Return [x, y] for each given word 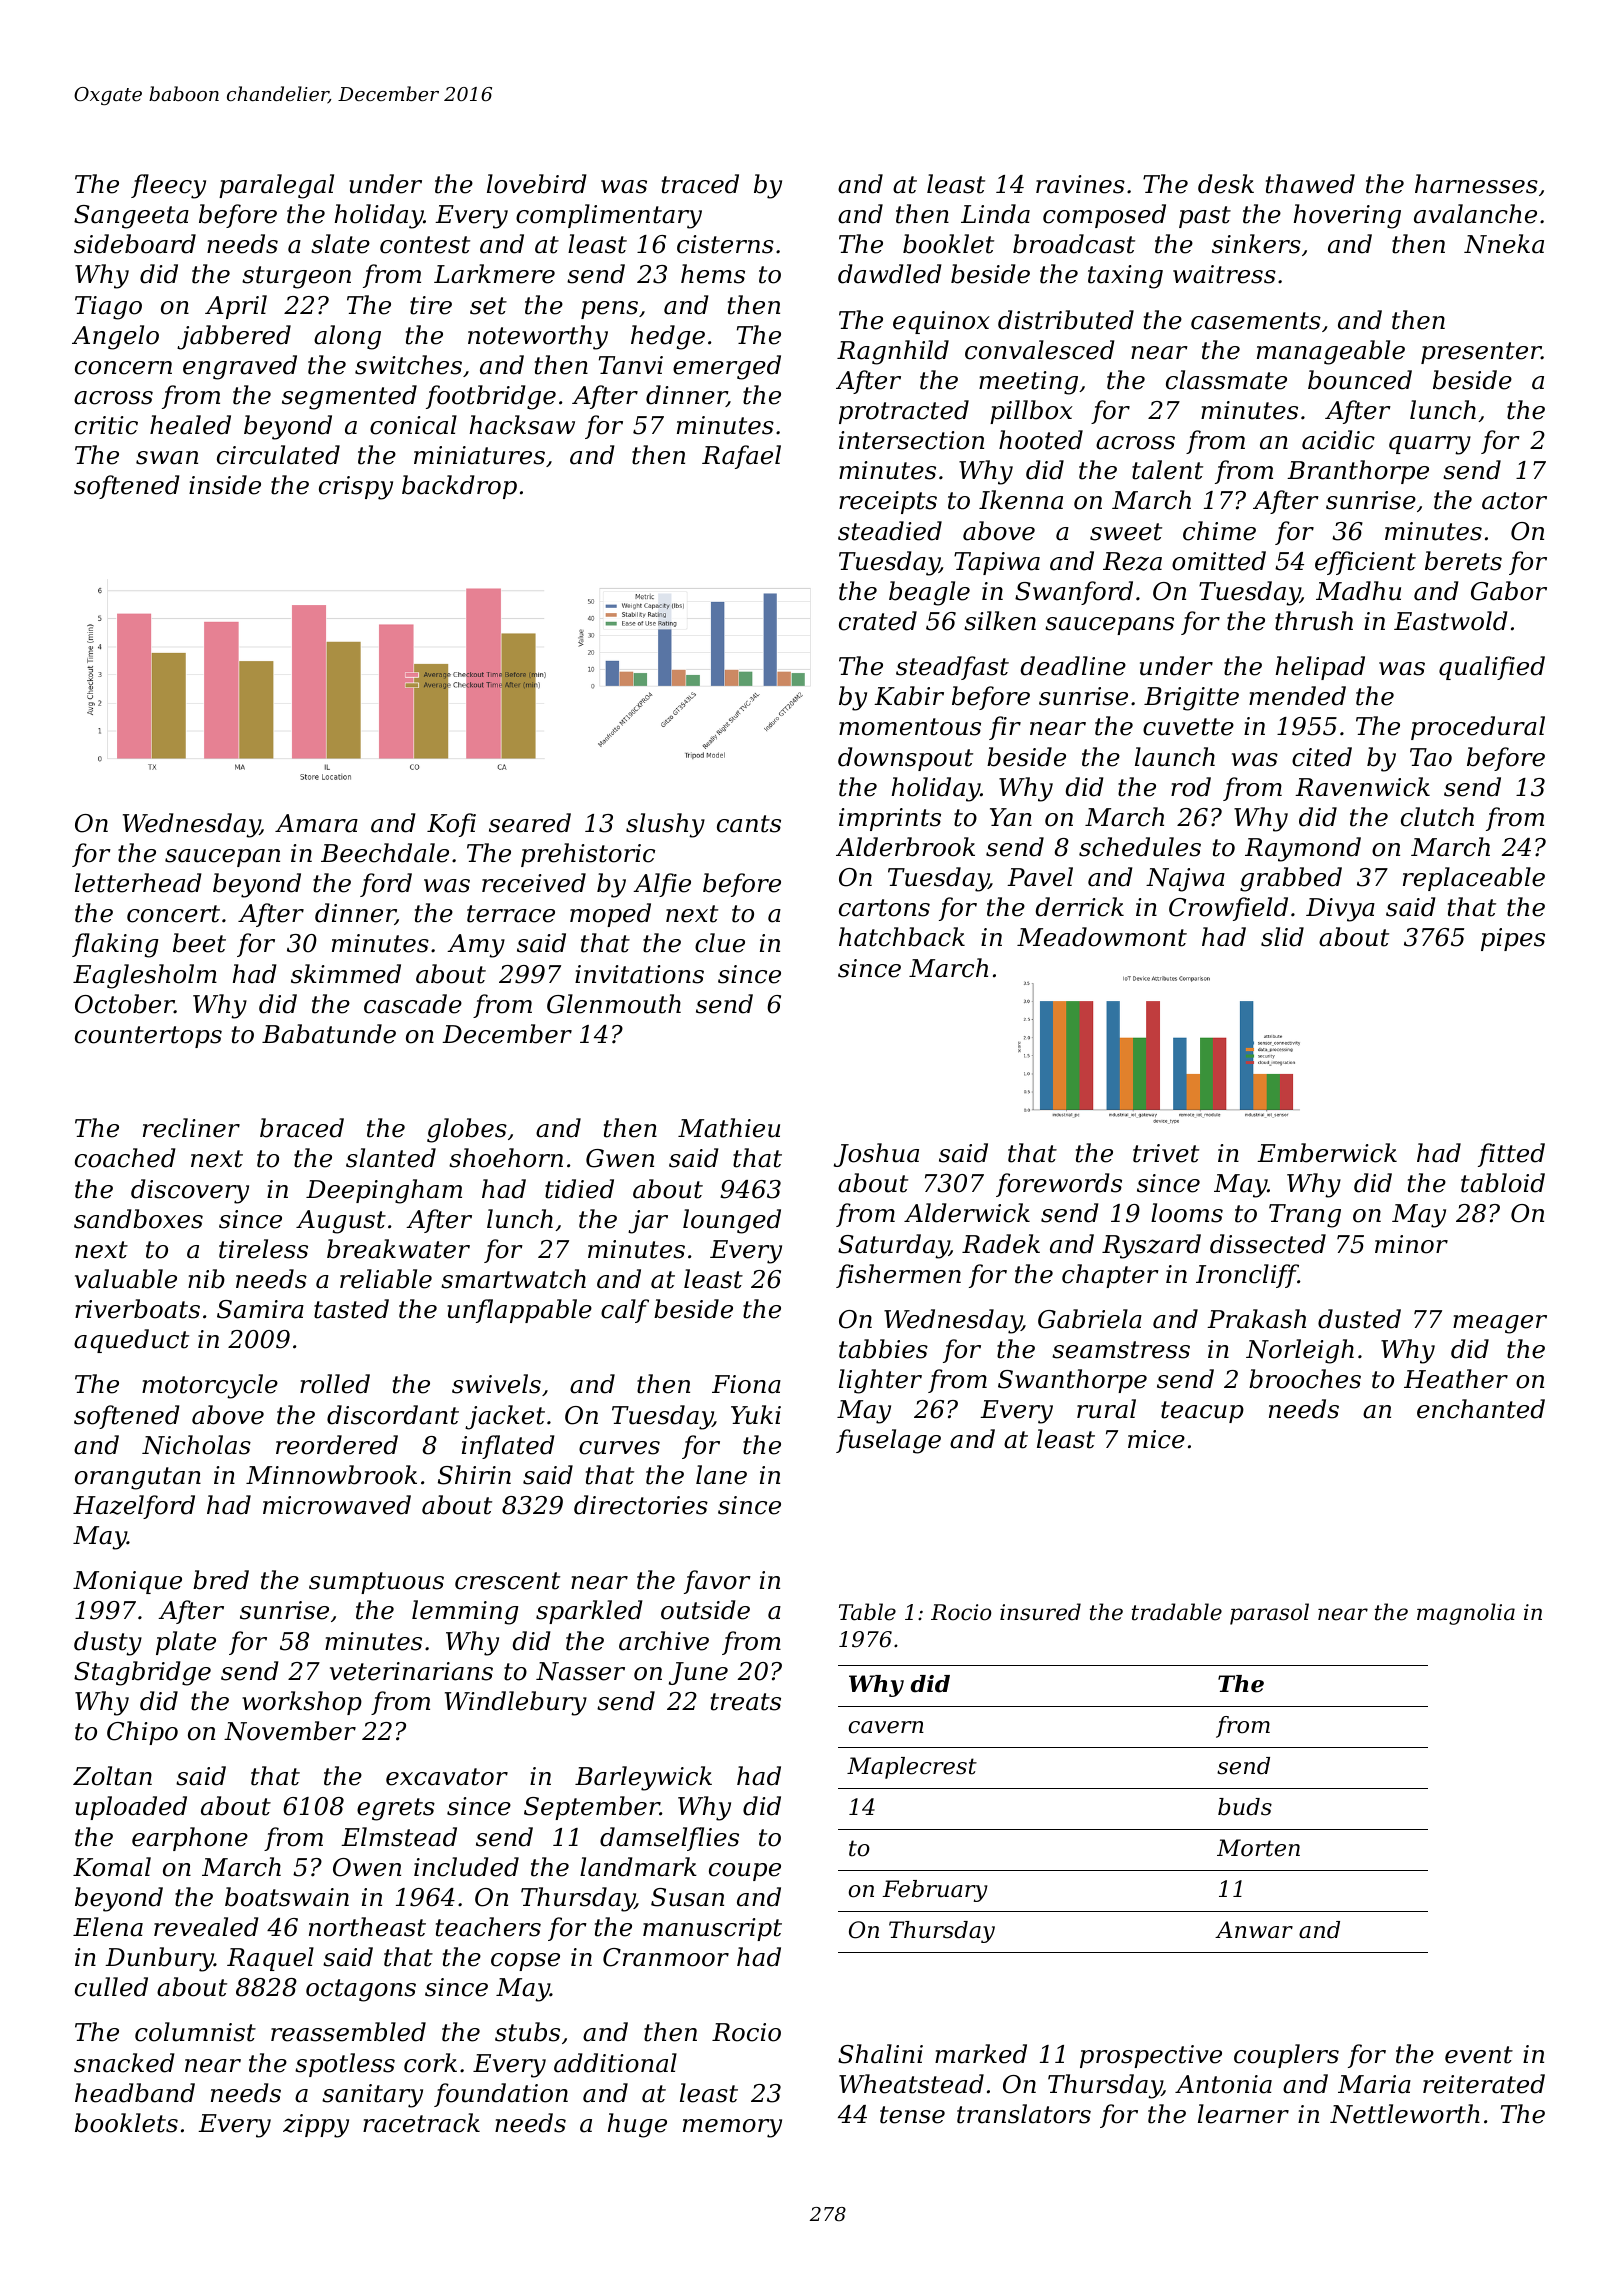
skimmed [346, 974]
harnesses [1476, 184]
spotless [345, 2065]
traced [700, 184]
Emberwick [1327, 1153]
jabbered [234, 337]
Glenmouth [614, 1004]
